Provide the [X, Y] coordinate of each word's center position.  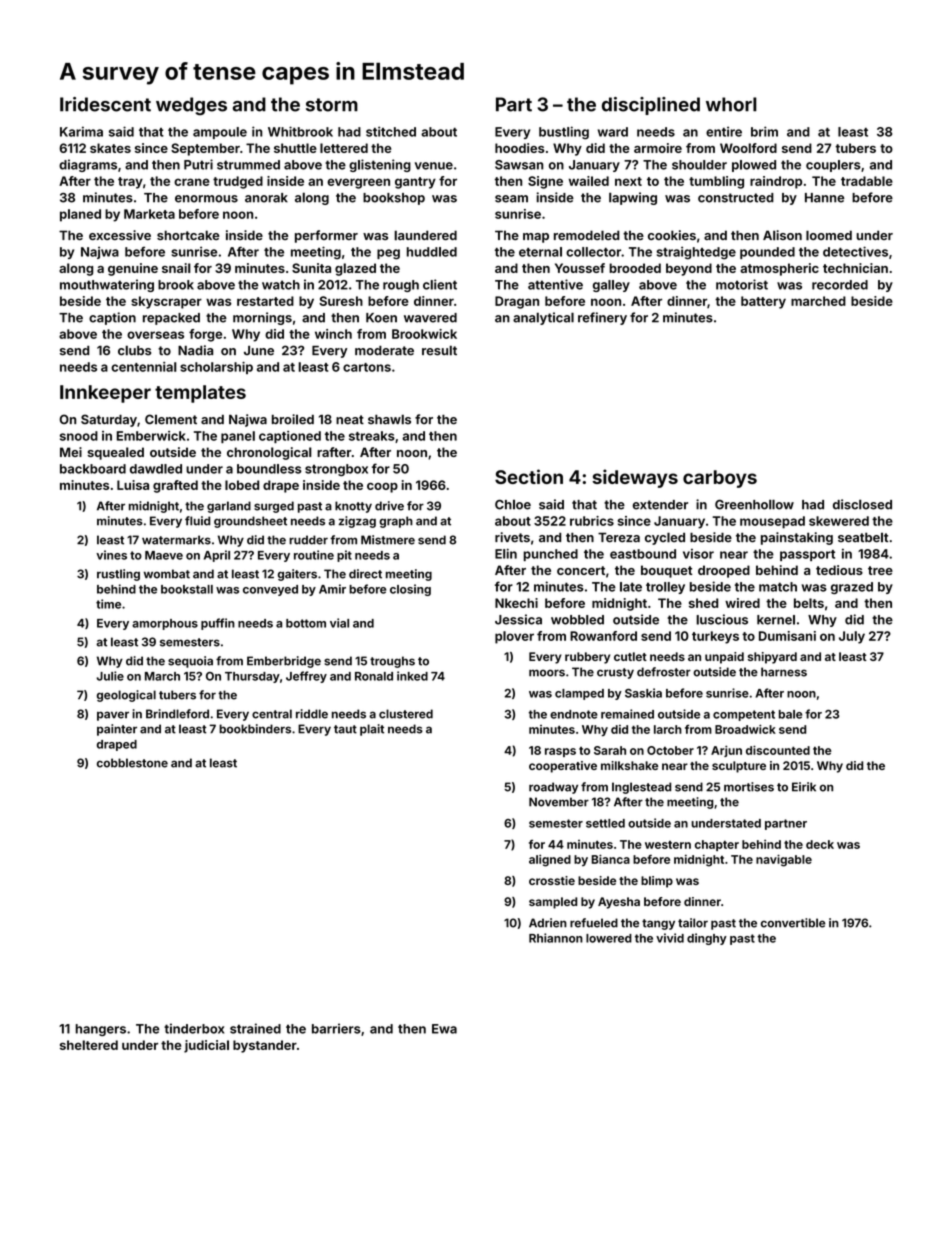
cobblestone [132, 763]
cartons [367, 367]
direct [365, 574]
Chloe [513, 505]
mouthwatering [107, 285]
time [108, 604]
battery [763, 302]
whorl [731, 104]
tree [880, 570]
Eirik [804, 787]
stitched [391, 131]
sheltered [89, 1045]
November [559, 802]
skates [110, 148]
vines [111, 555]
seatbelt [863, 537]
